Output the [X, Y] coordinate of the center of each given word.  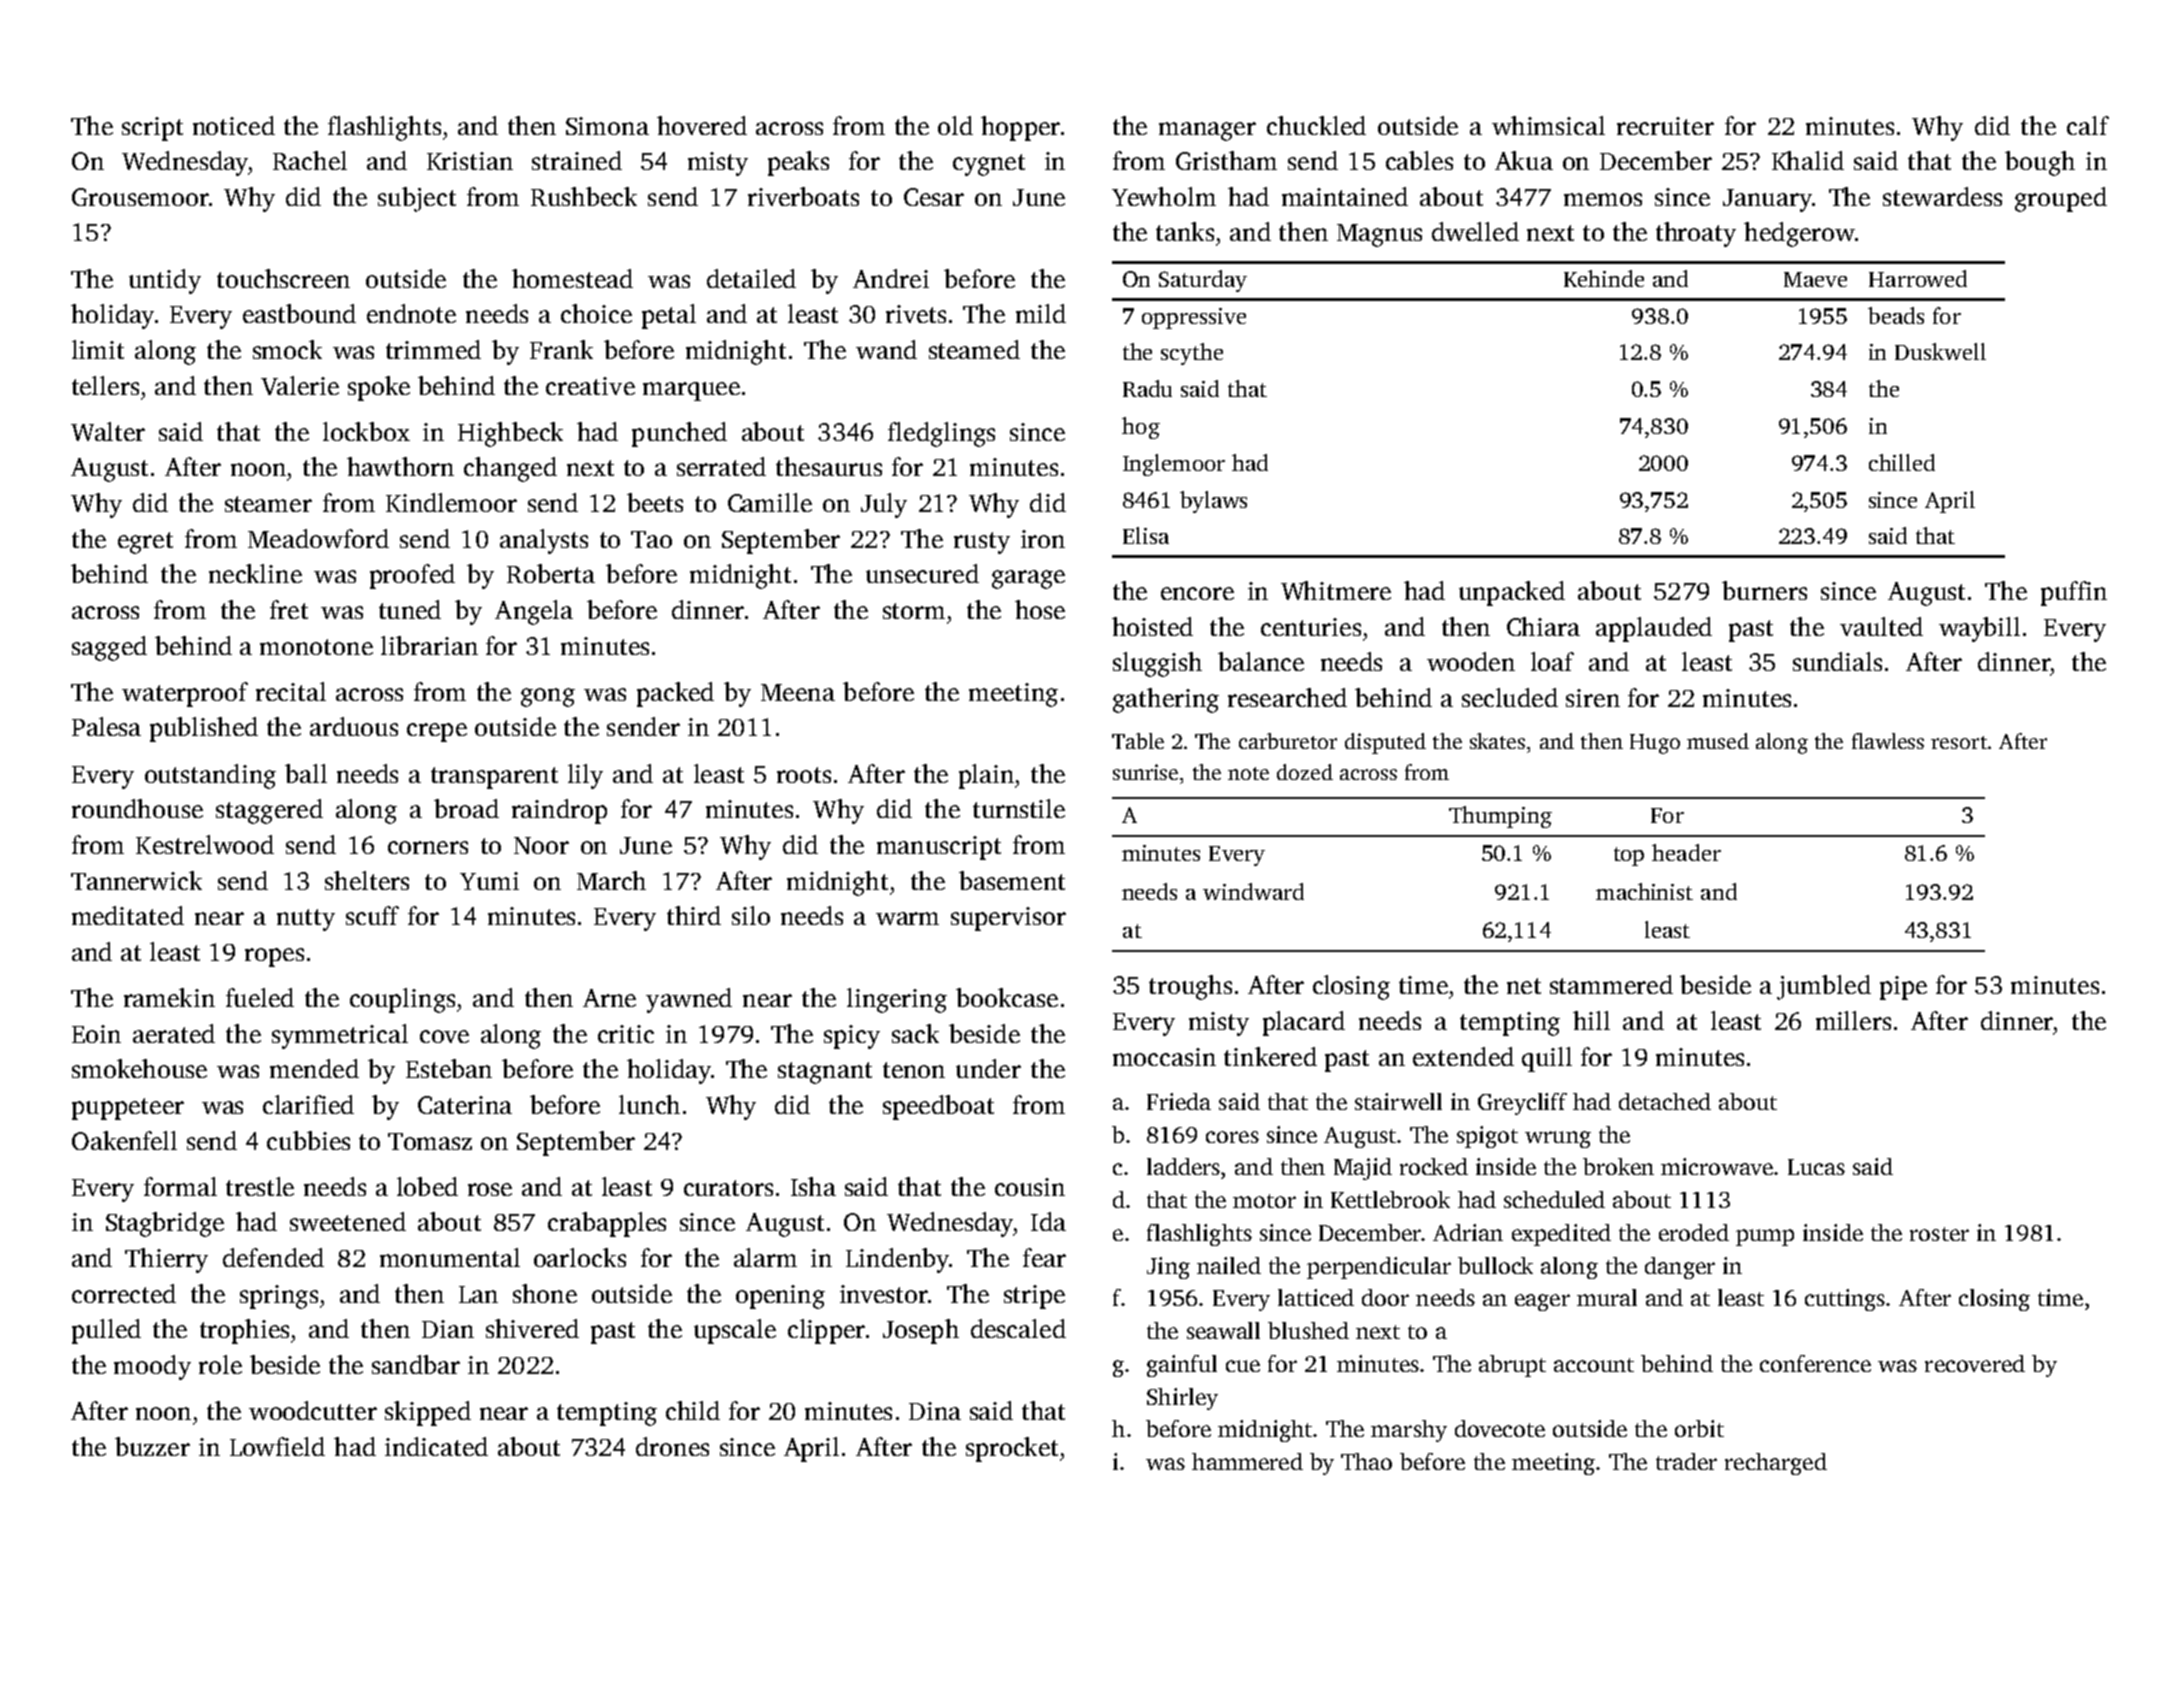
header [1686, 852]
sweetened [348, 1221]
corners [428, 847]
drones [672, 1446]
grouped [2061, 199]
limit [98, 349]
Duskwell [1940, 351]
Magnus [1379, 235]
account [1594, 1365]
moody [152, 1367]
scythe [1192, 354]
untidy [165, 281]
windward [1253, 891]
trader [1686, 1461]
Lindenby [897, 1260]
